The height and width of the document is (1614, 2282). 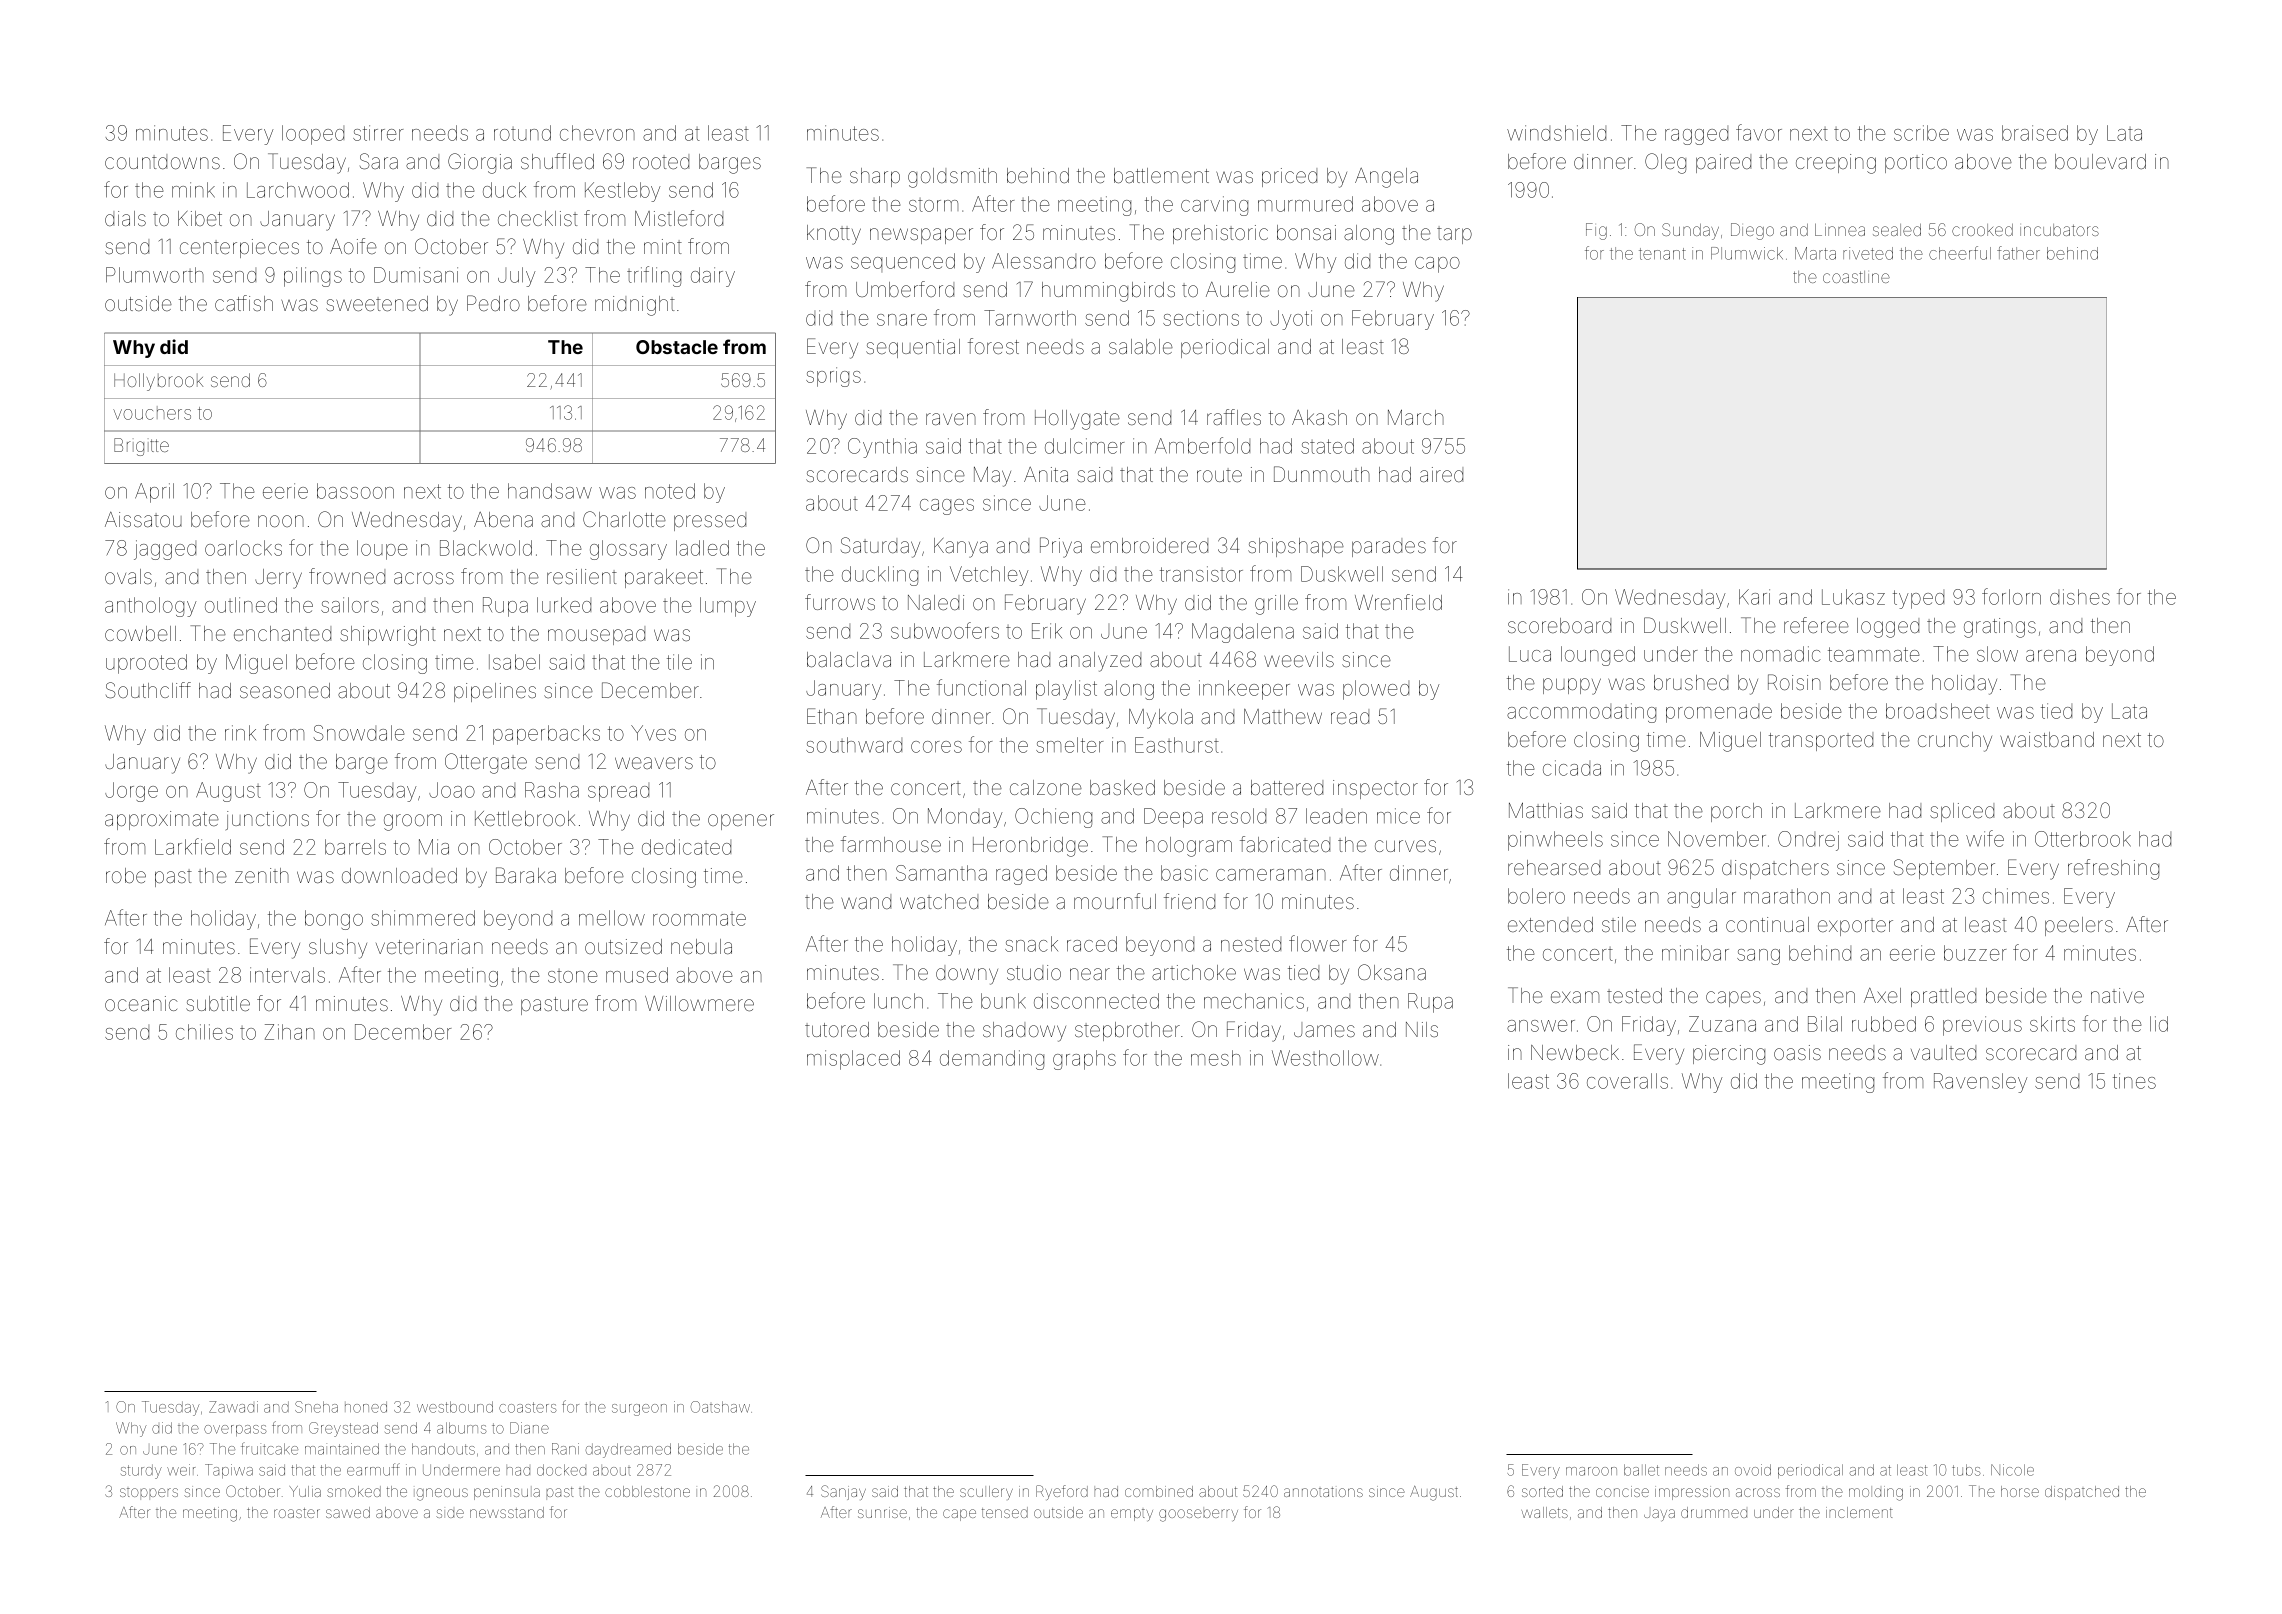 What do you see at coordinates (1808, 841) in the document?
I see `Ondrej` at bounding box center [1808, 841].
